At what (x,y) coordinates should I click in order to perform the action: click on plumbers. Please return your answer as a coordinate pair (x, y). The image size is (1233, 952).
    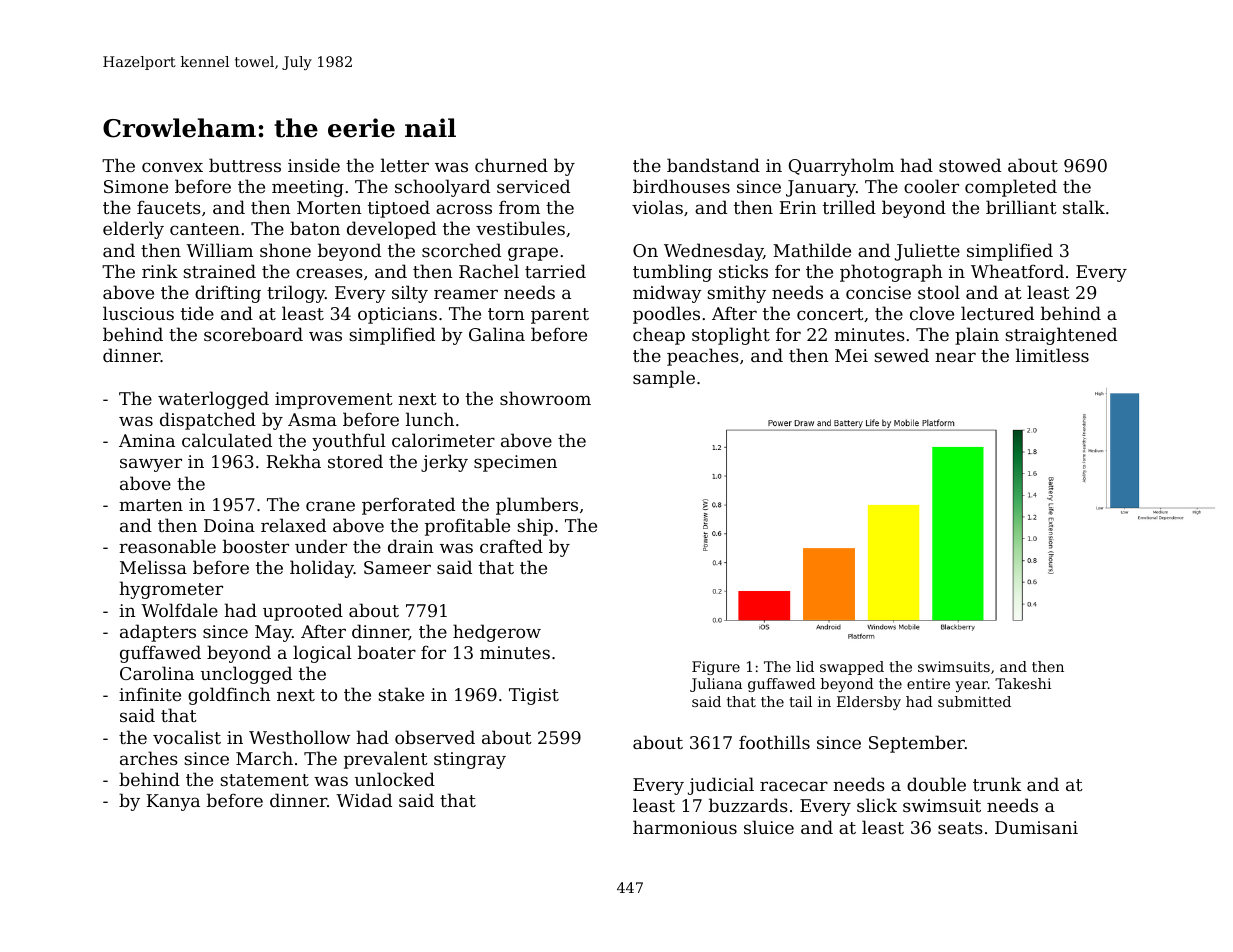
    Looking at the image, I should click on (537, 506).
